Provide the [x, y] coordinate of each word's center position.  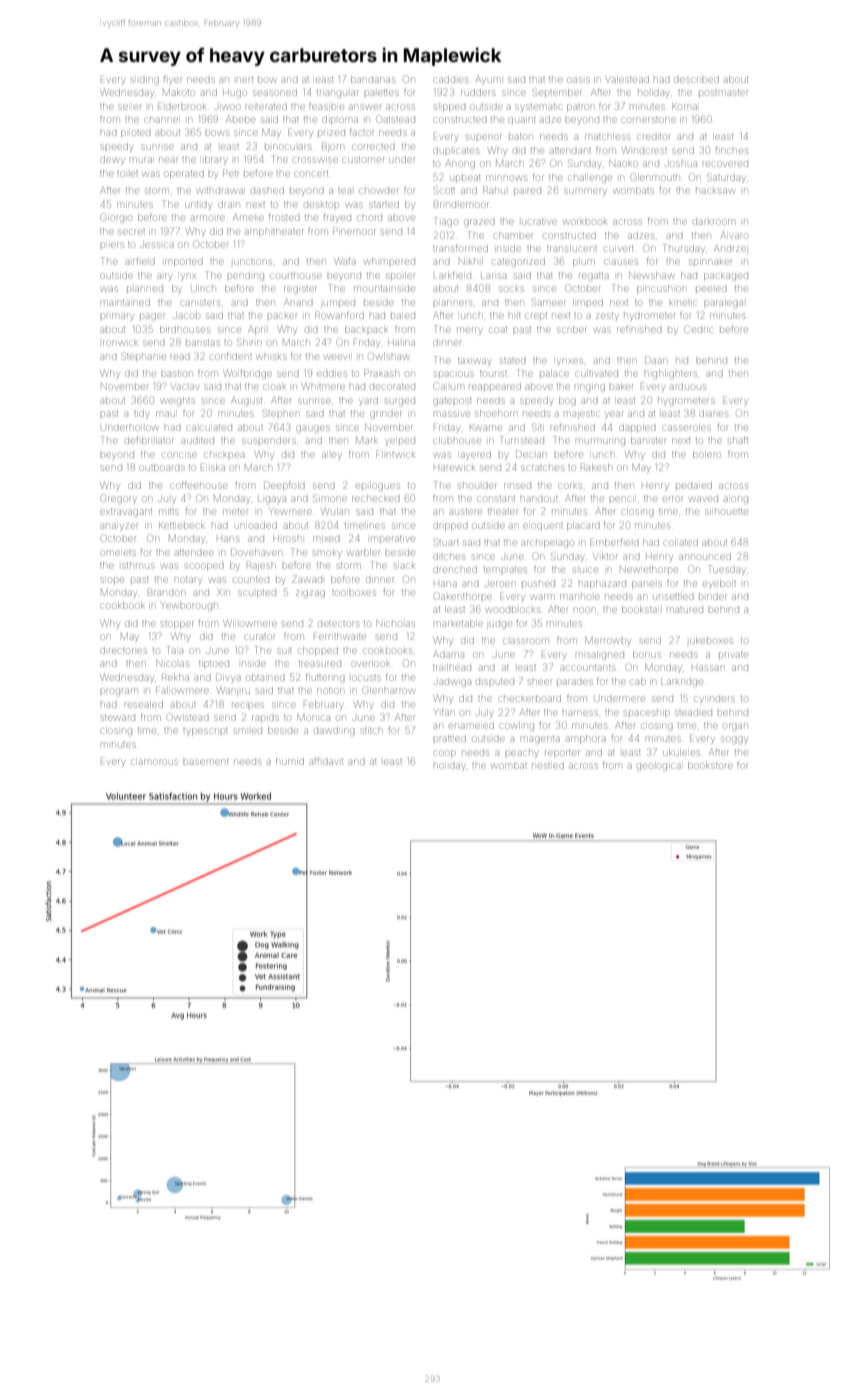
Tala [175, 650]
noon [584, 610]
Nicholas [395, 623]
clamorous [155, 762]
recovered [725, 164]
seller [130, 107]
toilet [127, 174]
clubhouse [457, 440]
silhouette [726, 512]
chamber [513, 235]
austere [466, 512]
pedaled [694, 486]
